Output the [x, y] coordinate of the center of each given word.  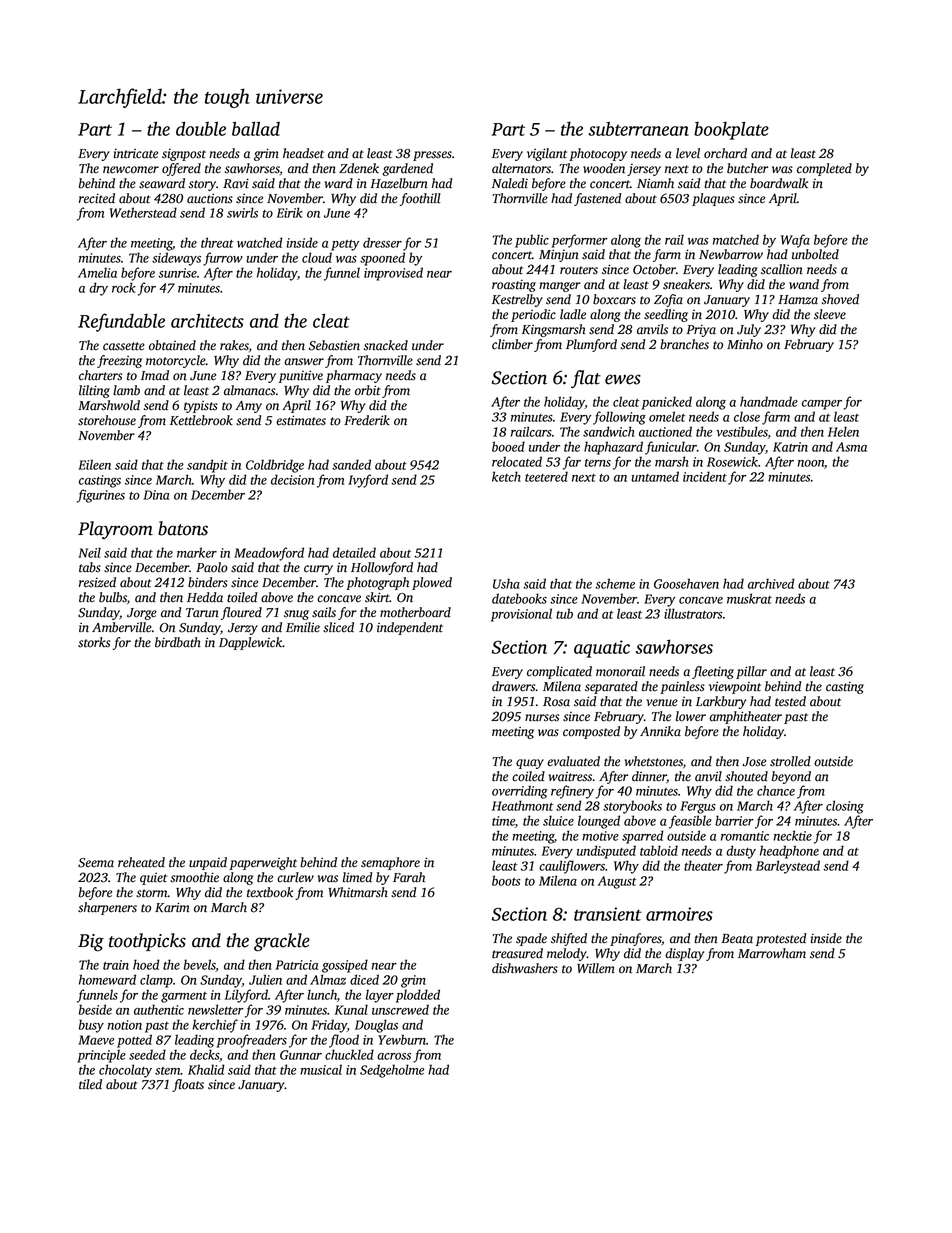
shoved [840, 299]
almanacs [249, 390]
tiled [90, 1084]
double [201, 128]
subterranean [639, 128]
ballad [256, 128]
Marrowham [772, 953]
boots [506, 880]
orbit [368, 390]
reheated [141, 862]
